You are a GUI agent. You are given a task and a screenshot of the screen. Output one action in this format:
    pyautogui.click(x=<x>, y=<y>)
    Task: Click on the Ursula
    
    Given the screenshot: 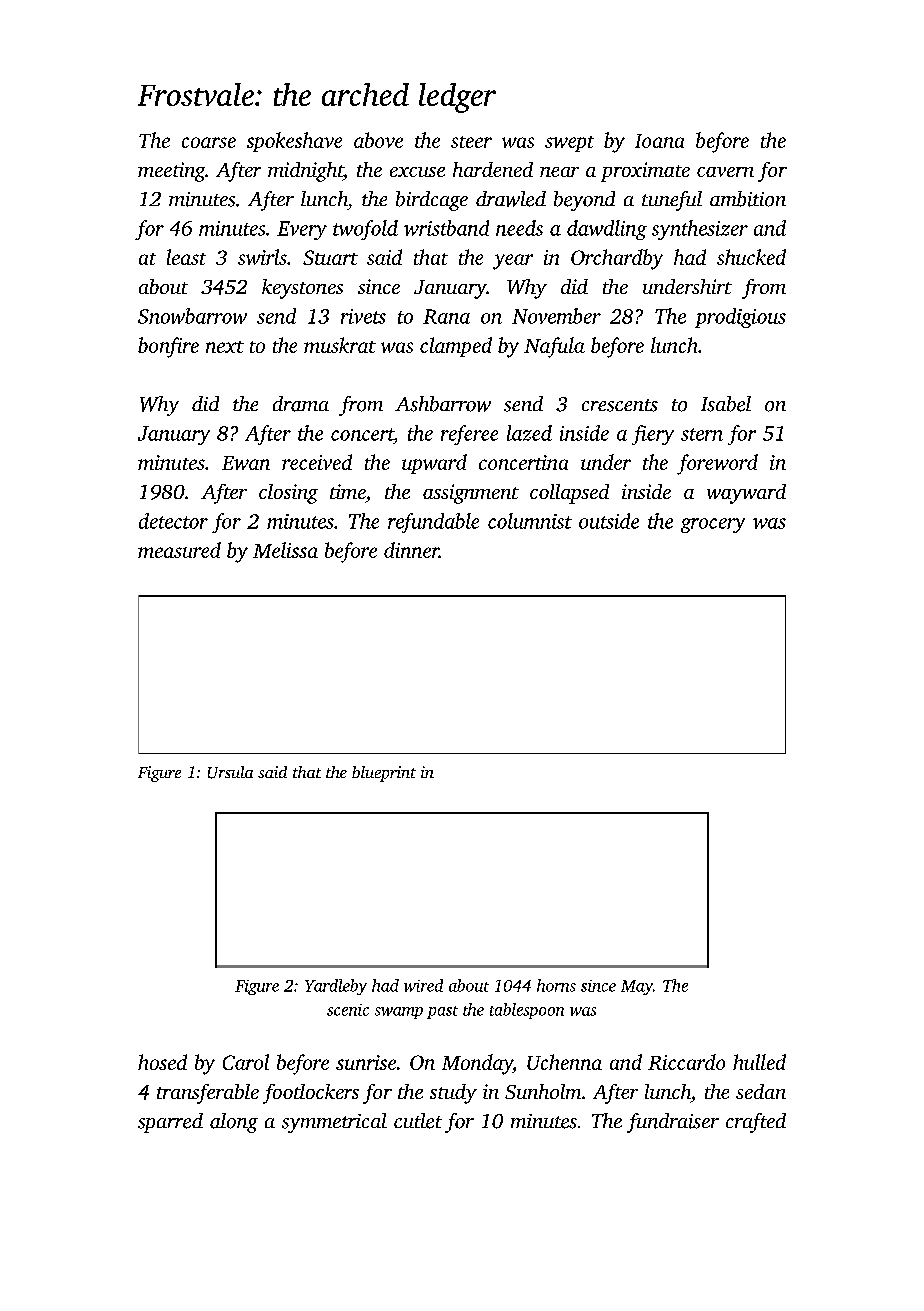 What is the action you would take?
    pyautogui.click(x=230, y=772)
